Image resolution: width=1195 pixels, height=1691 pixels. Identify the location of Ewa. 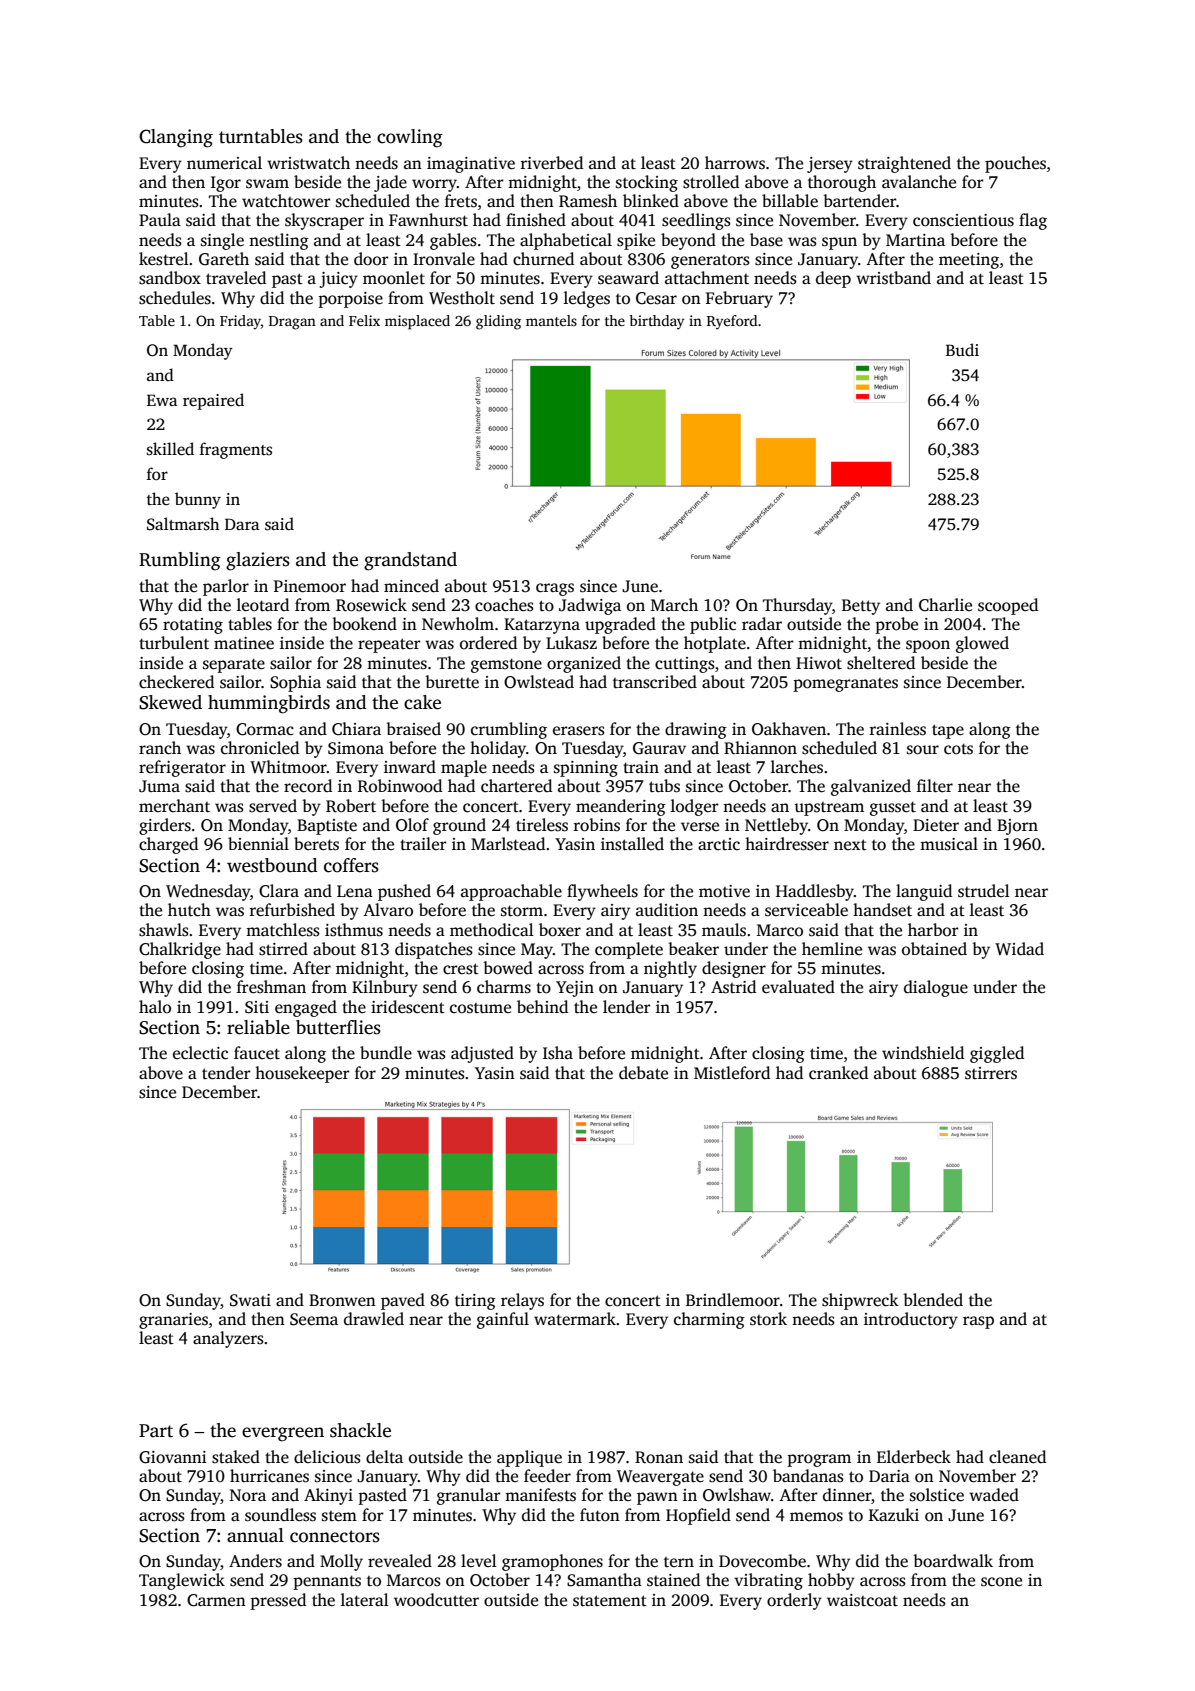
(162, 400).
